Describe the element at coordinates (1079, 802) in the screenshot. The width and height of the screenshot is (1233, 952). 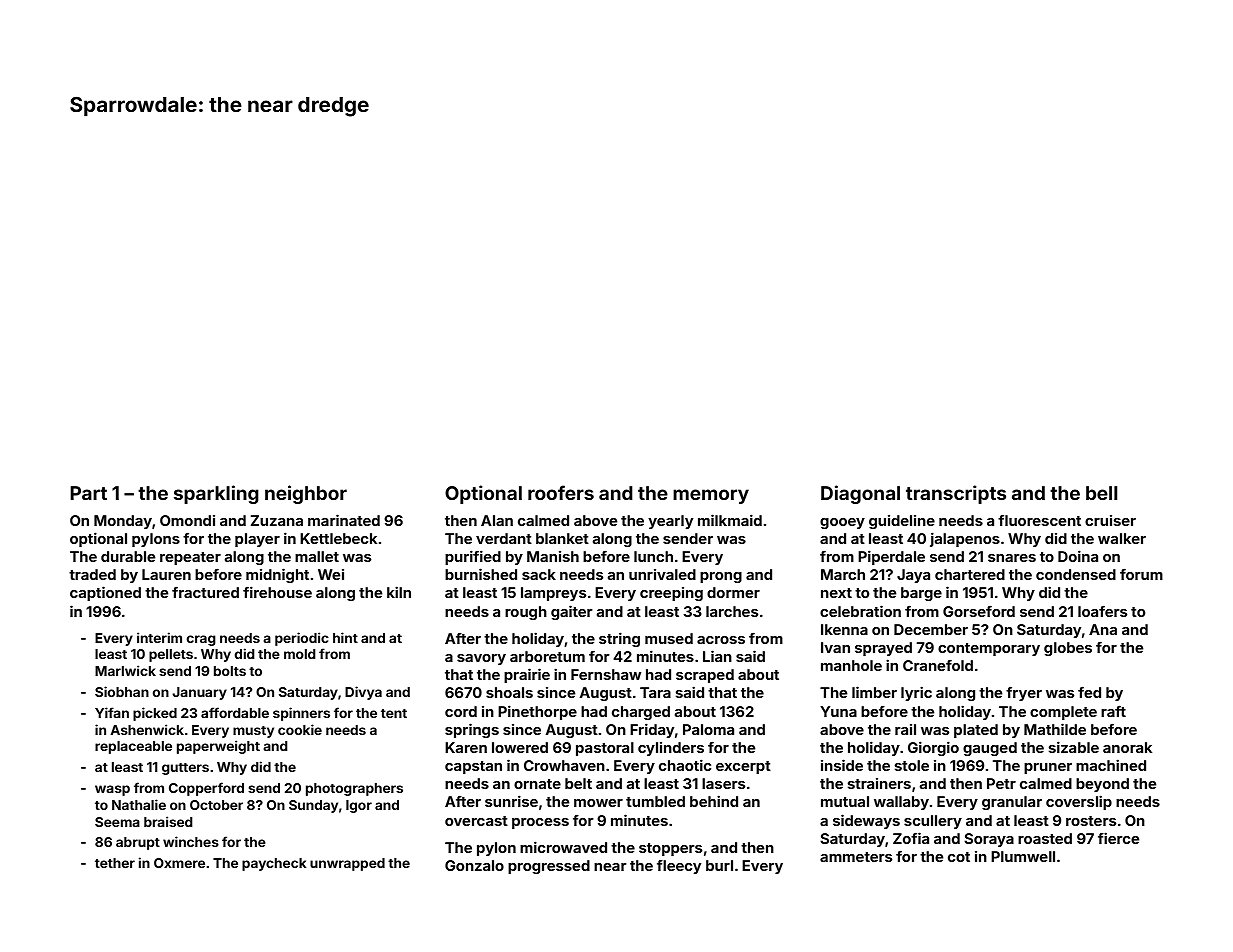
I see `coverslip` at that location.
